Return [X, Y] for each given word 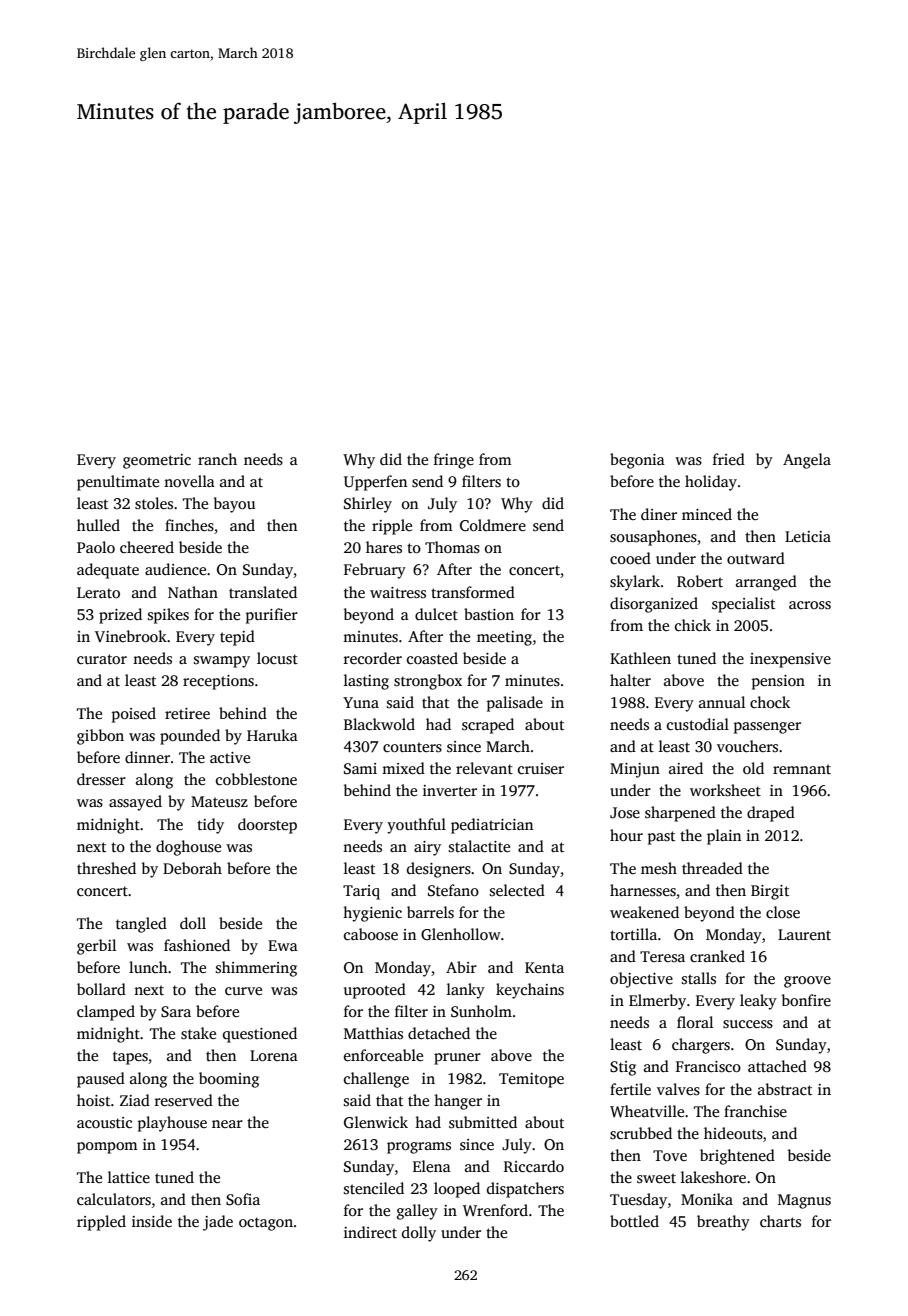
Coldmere [493, 525]
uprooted [375, 991]
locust [277, 658]
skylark [635, 583]
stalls [699, 978]
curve [243, 991]
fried [729, 459]
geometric [157, 461]
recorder [373, 658]
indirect [370, 1232]
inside [152, 1221]
